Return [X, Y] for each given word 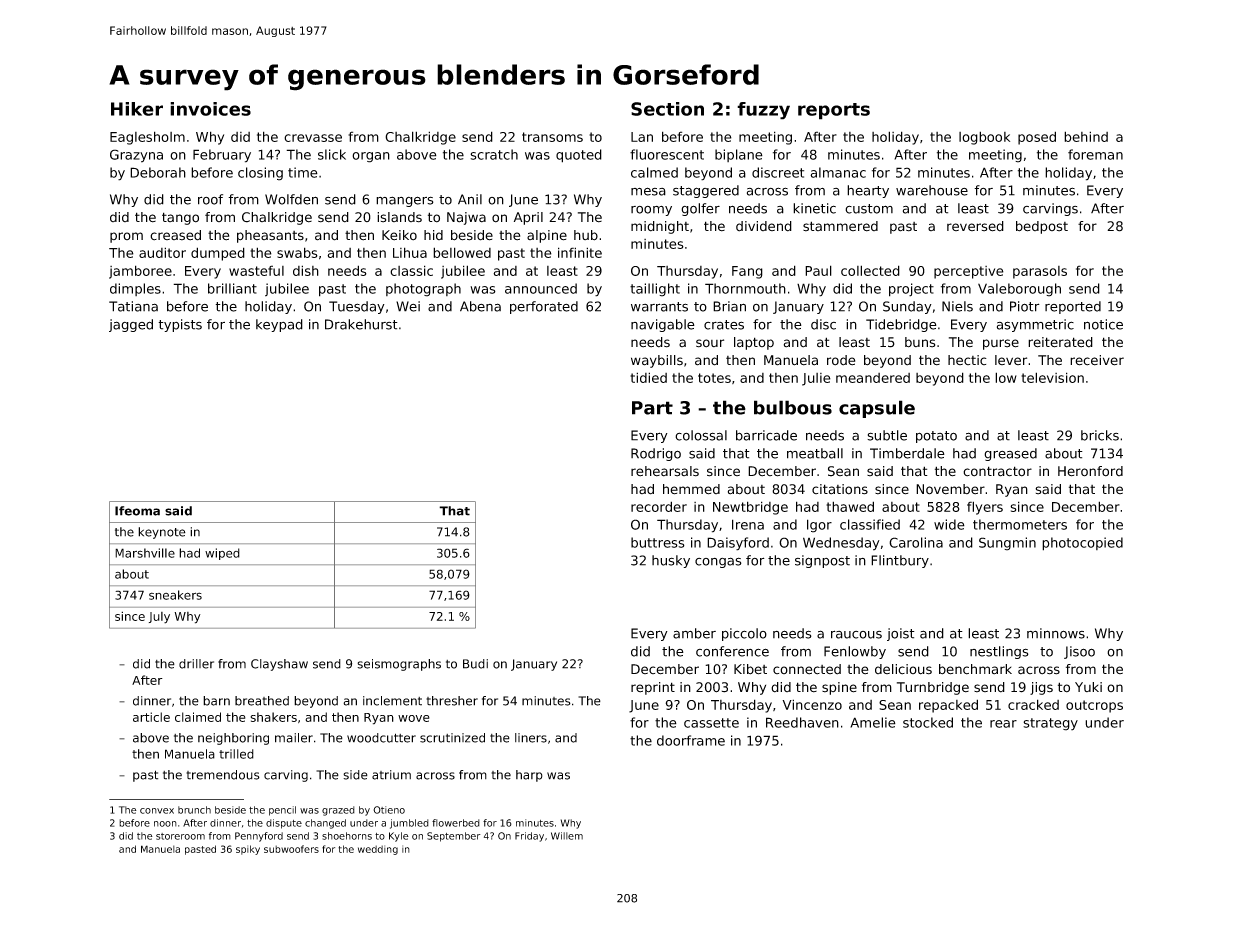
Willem [567, 836]
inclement [392, 701]
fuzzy [763, 111]
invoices [210, 109]
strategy [1050, 724]
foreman [1095, 154]
